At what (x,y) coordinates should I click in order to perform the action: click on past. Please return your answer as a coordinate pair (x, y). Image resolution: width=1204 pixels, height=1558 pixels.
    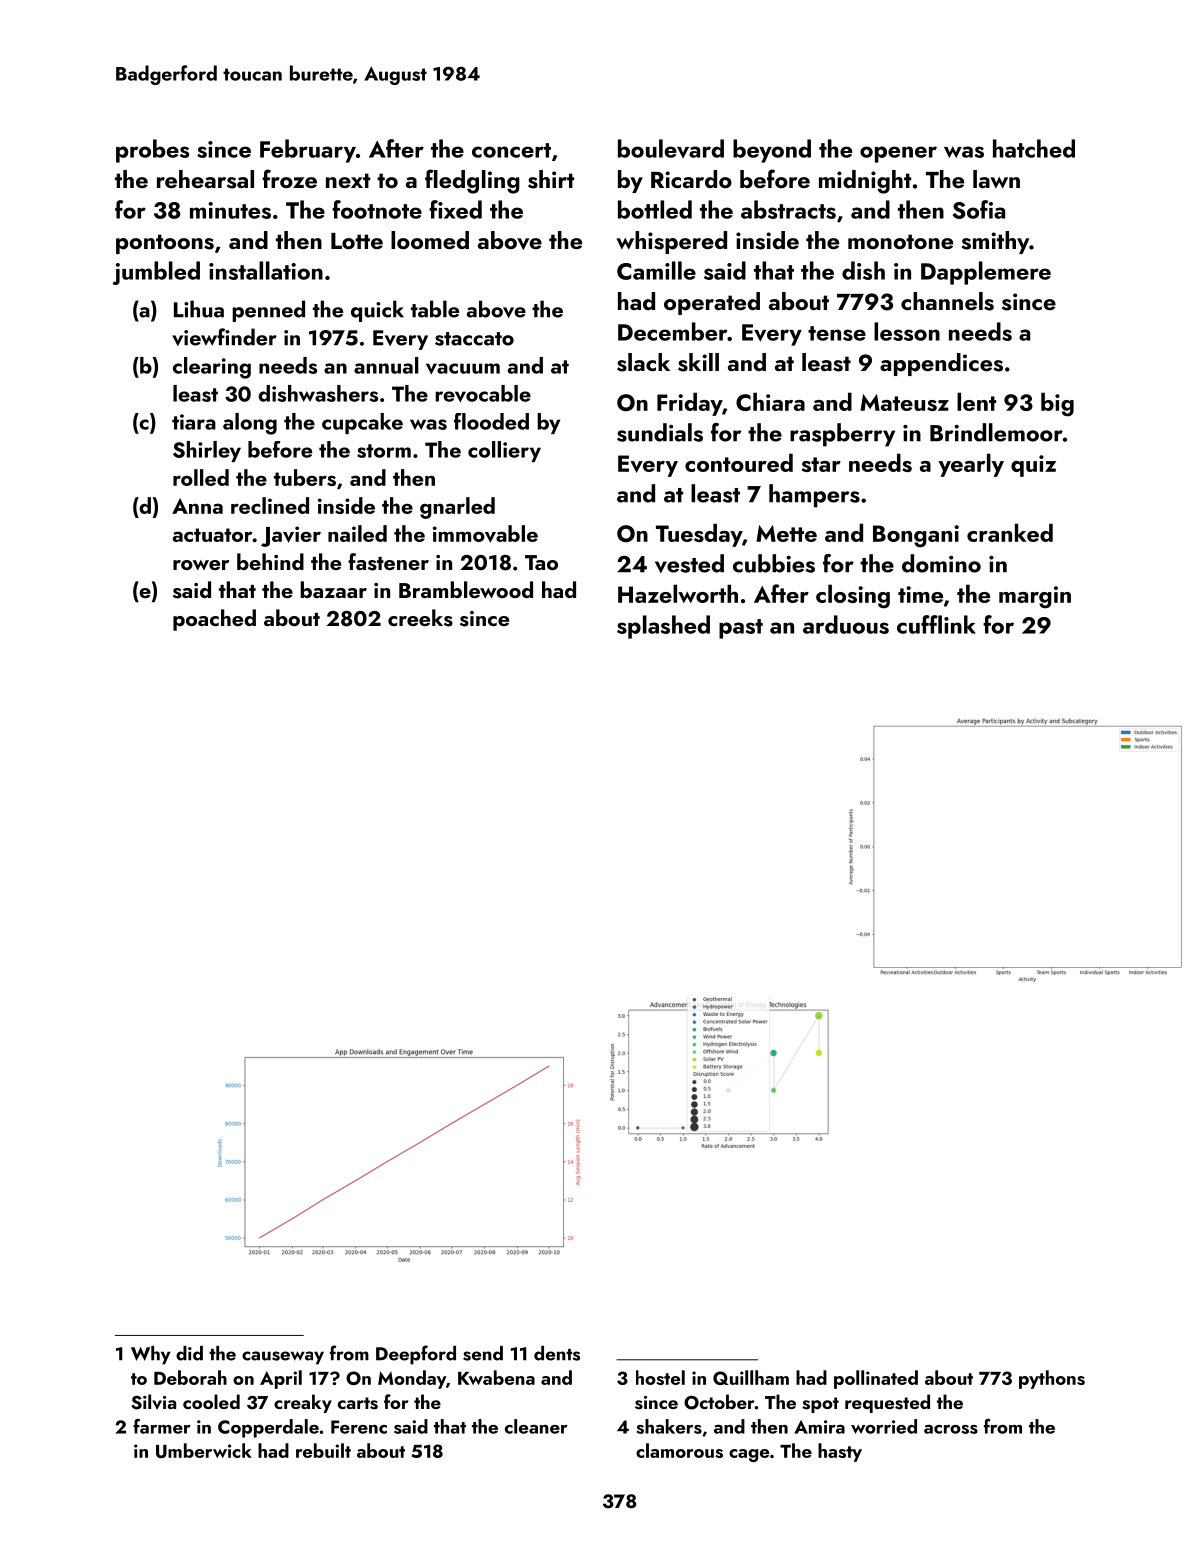
    Looking at the image, I should click on (741, 629).
